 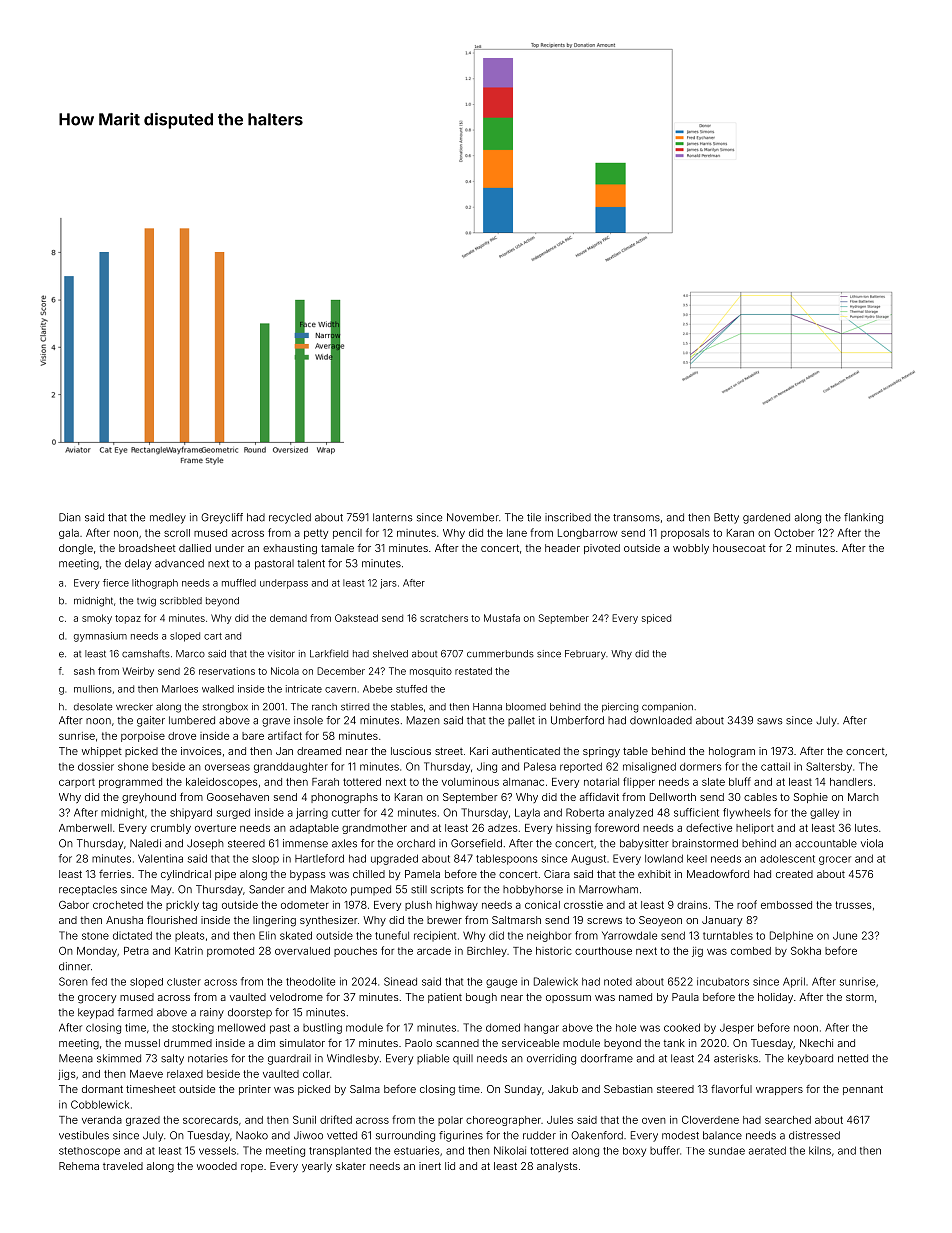 What do you see at coordinates (276, 722) in the screenshot?
I see `grave` at bounding box center [276, 722].
